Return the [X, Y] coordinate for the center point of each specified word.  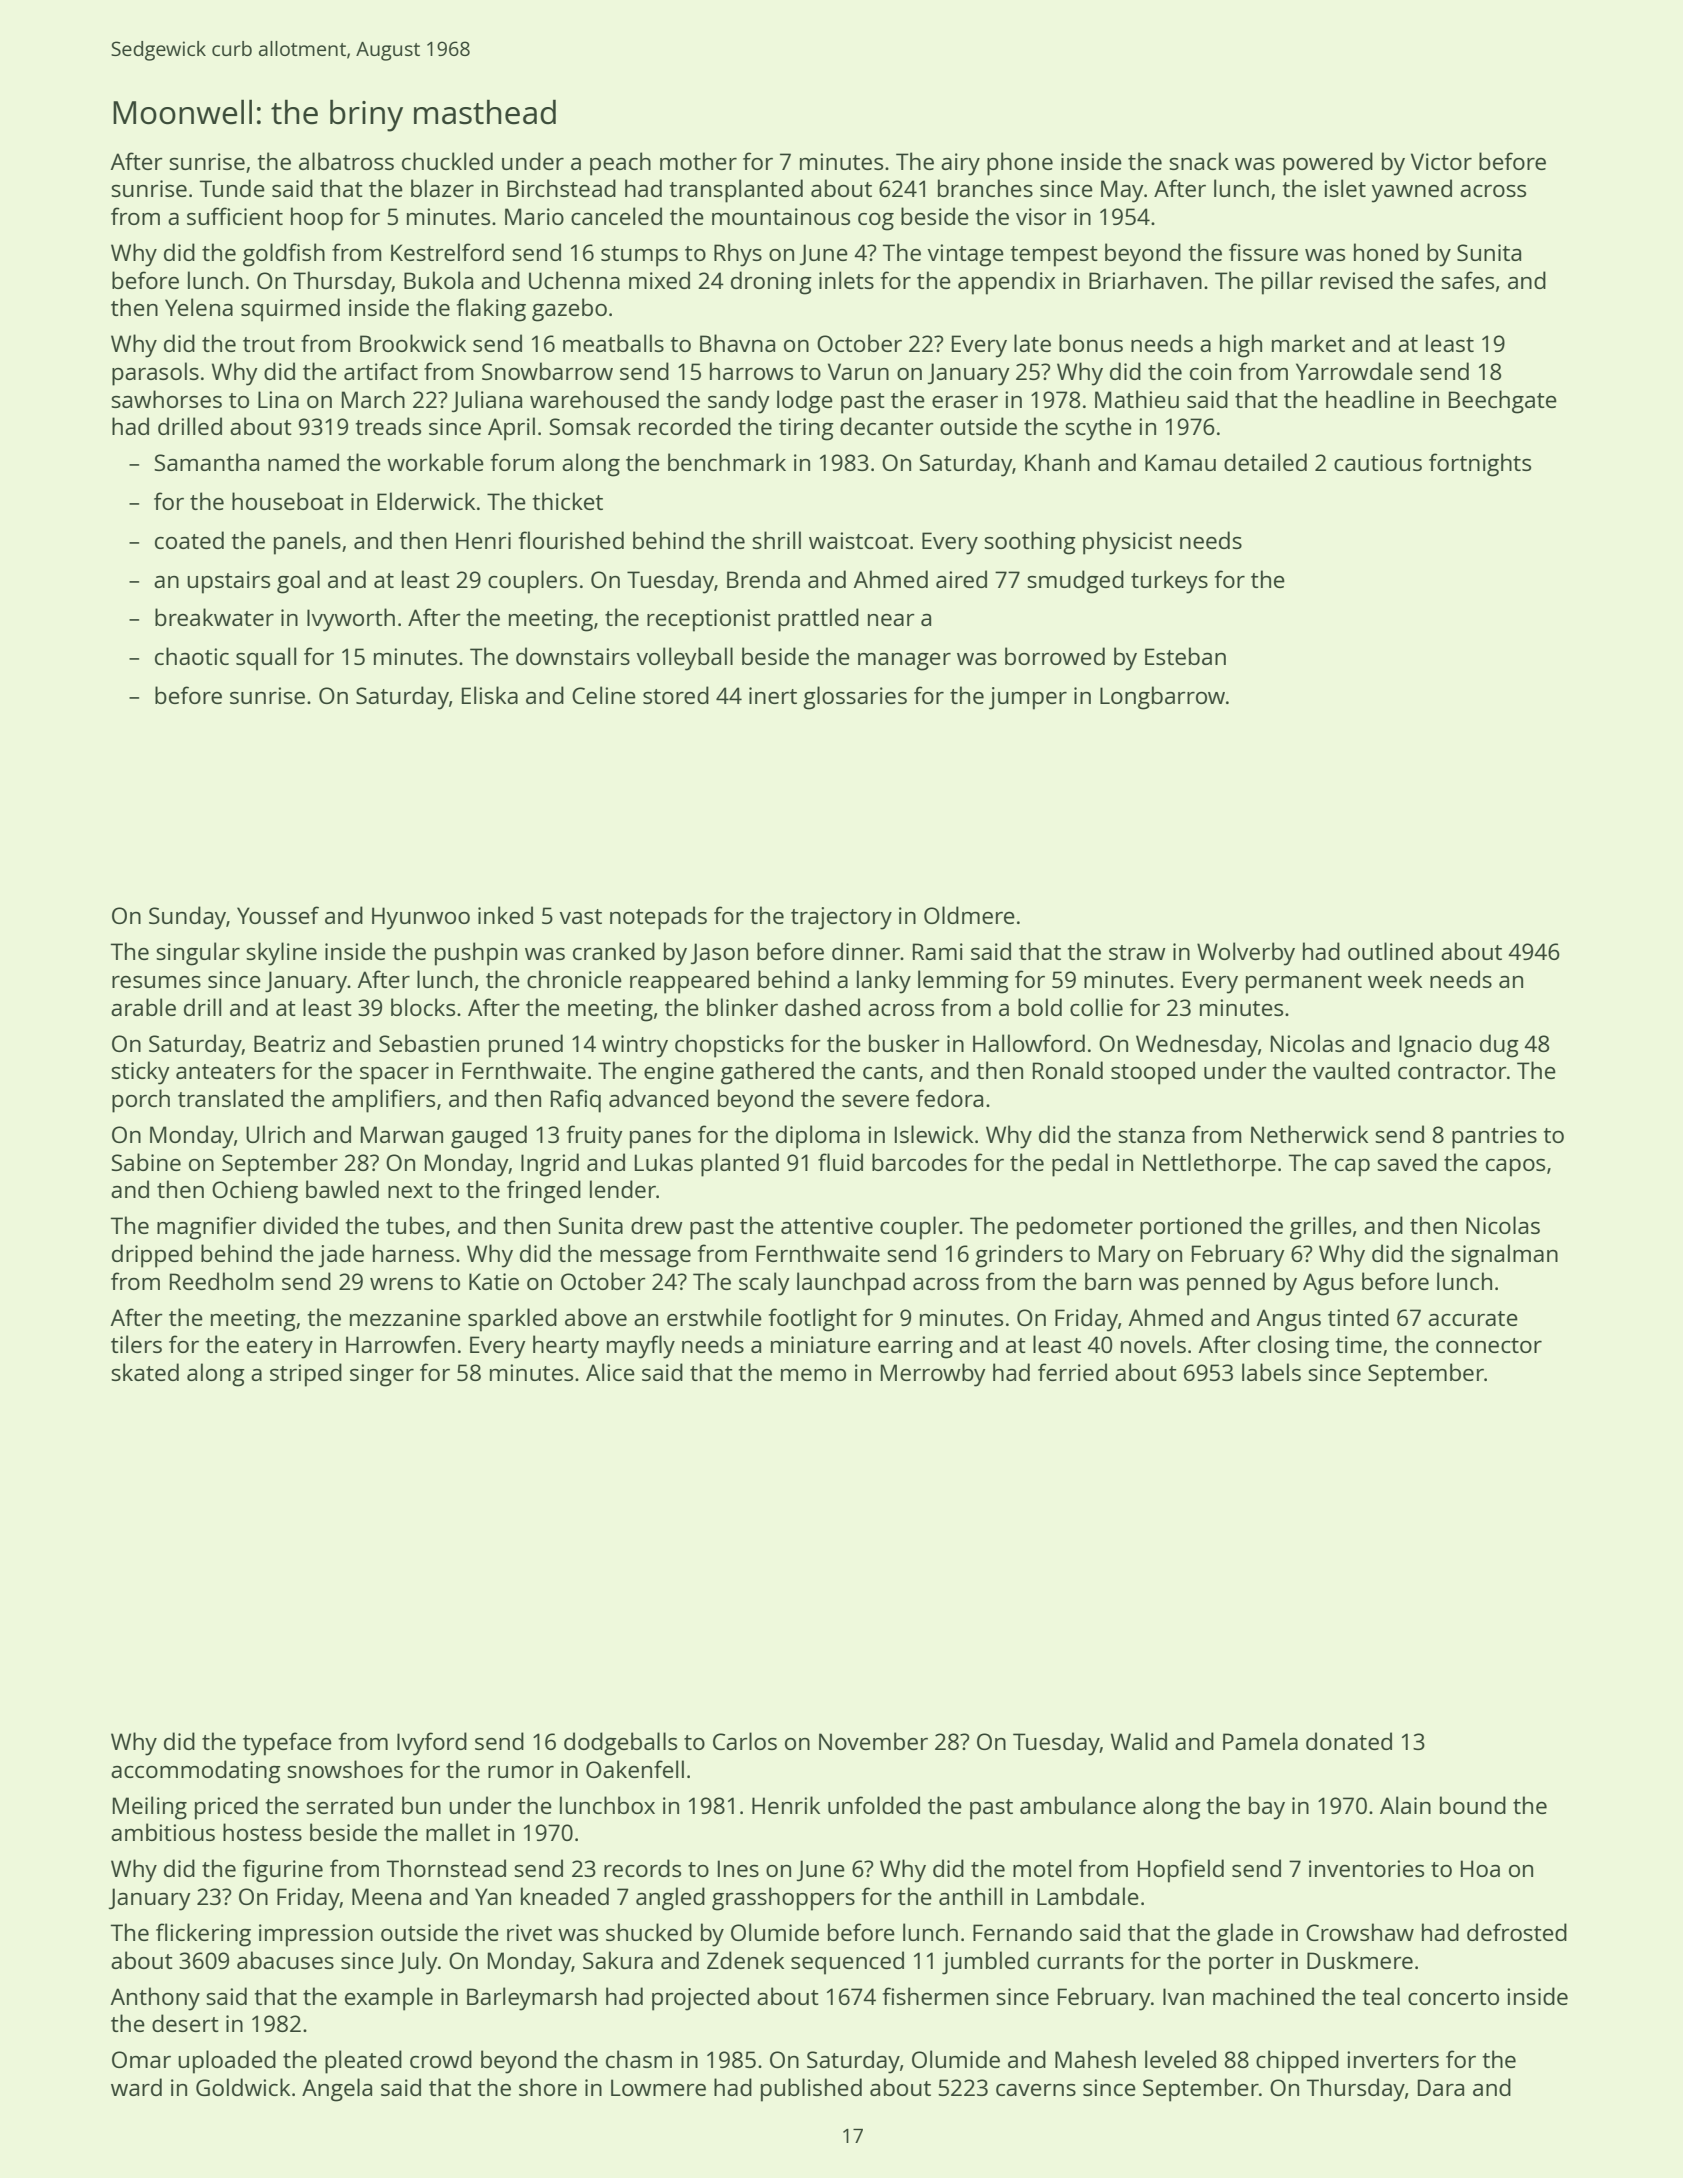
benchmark [727, 462]
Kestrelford [447, 252]
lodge [805, 402]
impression [316, 1935]
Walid [1139, 1741]
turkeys [1169, 582]
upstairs [228, 582]
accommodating [196, 1772]
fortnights [1480, 465]
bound [1473, 1805]
